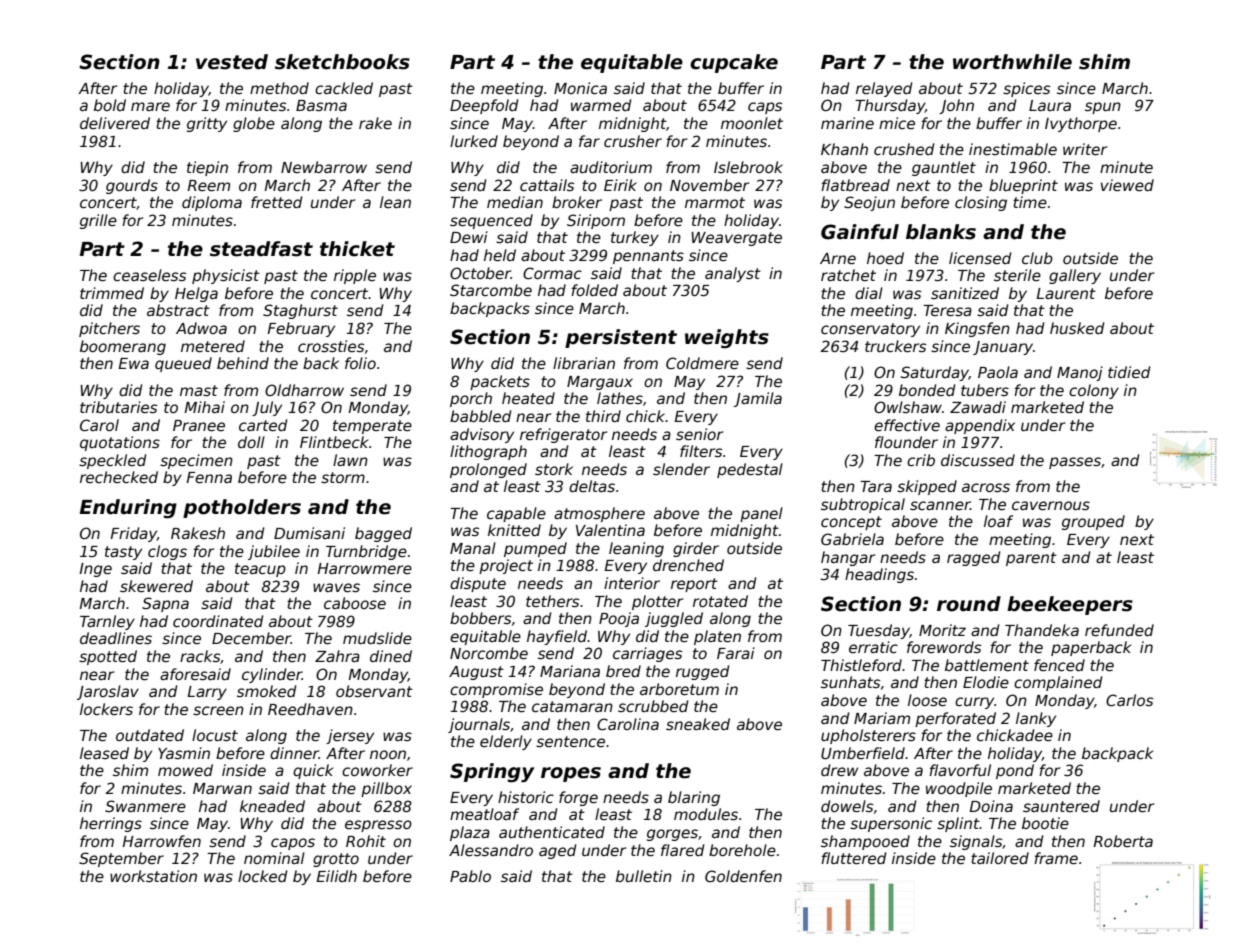 This page has width=1233, height=952. I want to click on battlement, so click(987, 665).
